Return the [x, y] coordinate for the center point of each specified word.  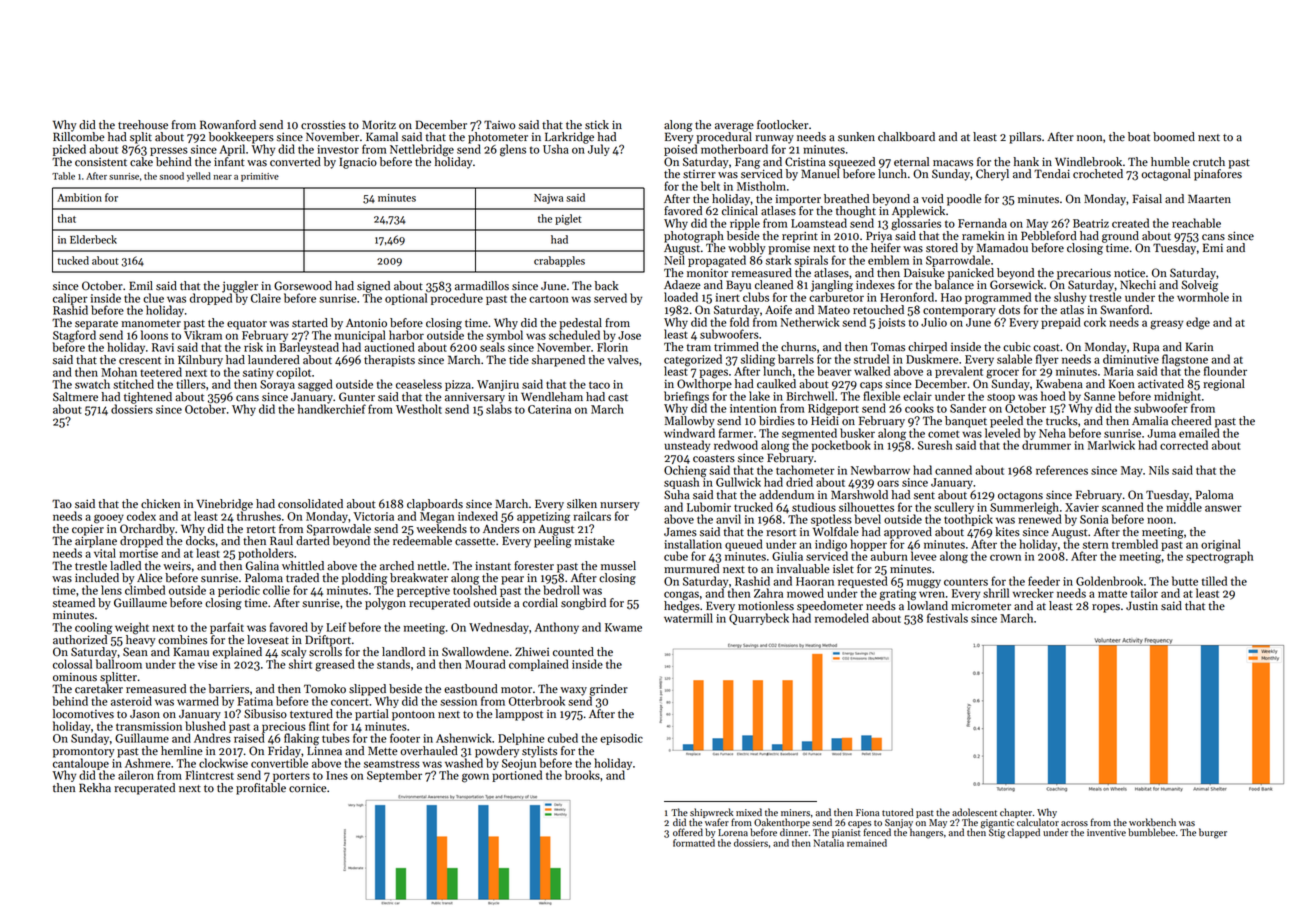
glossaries [916, 224]
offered [688, 832]
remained [867, 843]
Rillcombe [79, 137]
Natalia [829, 843]
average [734, 127]
